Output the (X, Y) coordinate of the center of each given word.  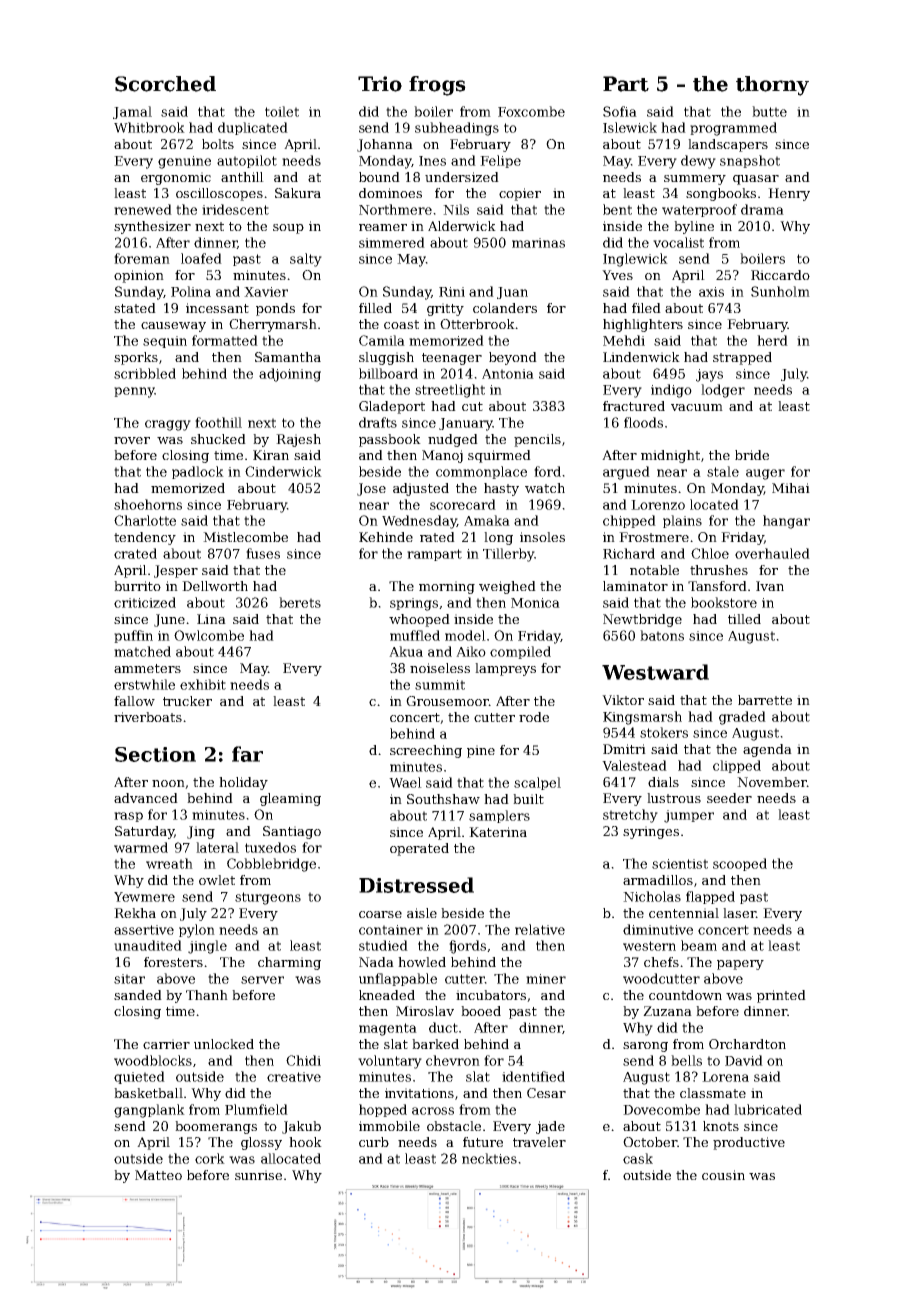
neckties (489, 1158)
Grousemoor (447, 701)
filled (375, 308)
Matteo (158, 1175)
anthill (242, 177)
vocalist (678, 242)
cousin (723, 1175)
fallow (134, 701)
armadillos (658, 880)
